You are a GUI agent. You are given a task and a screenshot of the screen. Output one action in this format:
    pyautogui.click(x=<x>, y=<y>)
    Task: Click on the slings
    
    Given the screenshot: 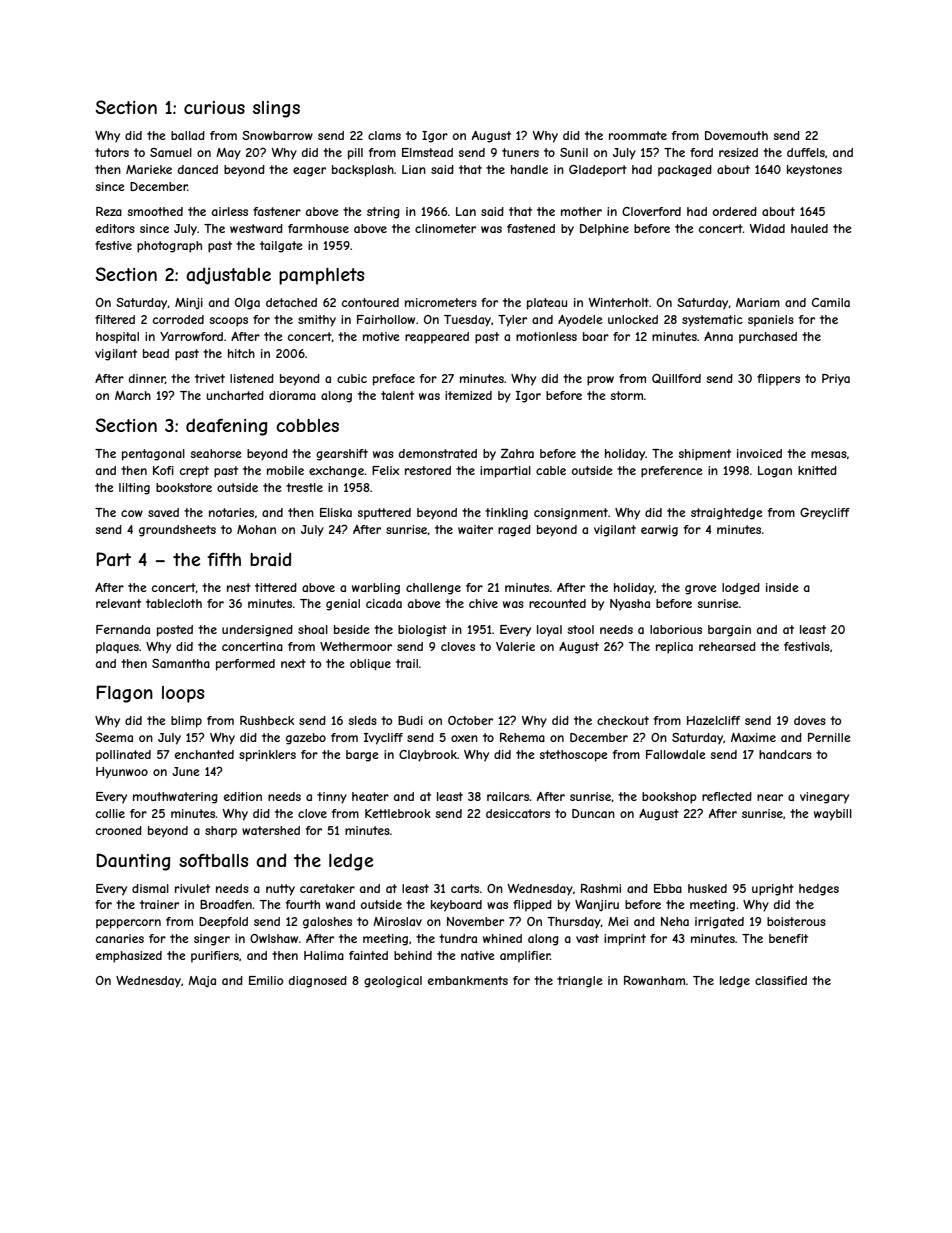 What is the action you would take?
    pyautogui.click(x=276, y=109)
